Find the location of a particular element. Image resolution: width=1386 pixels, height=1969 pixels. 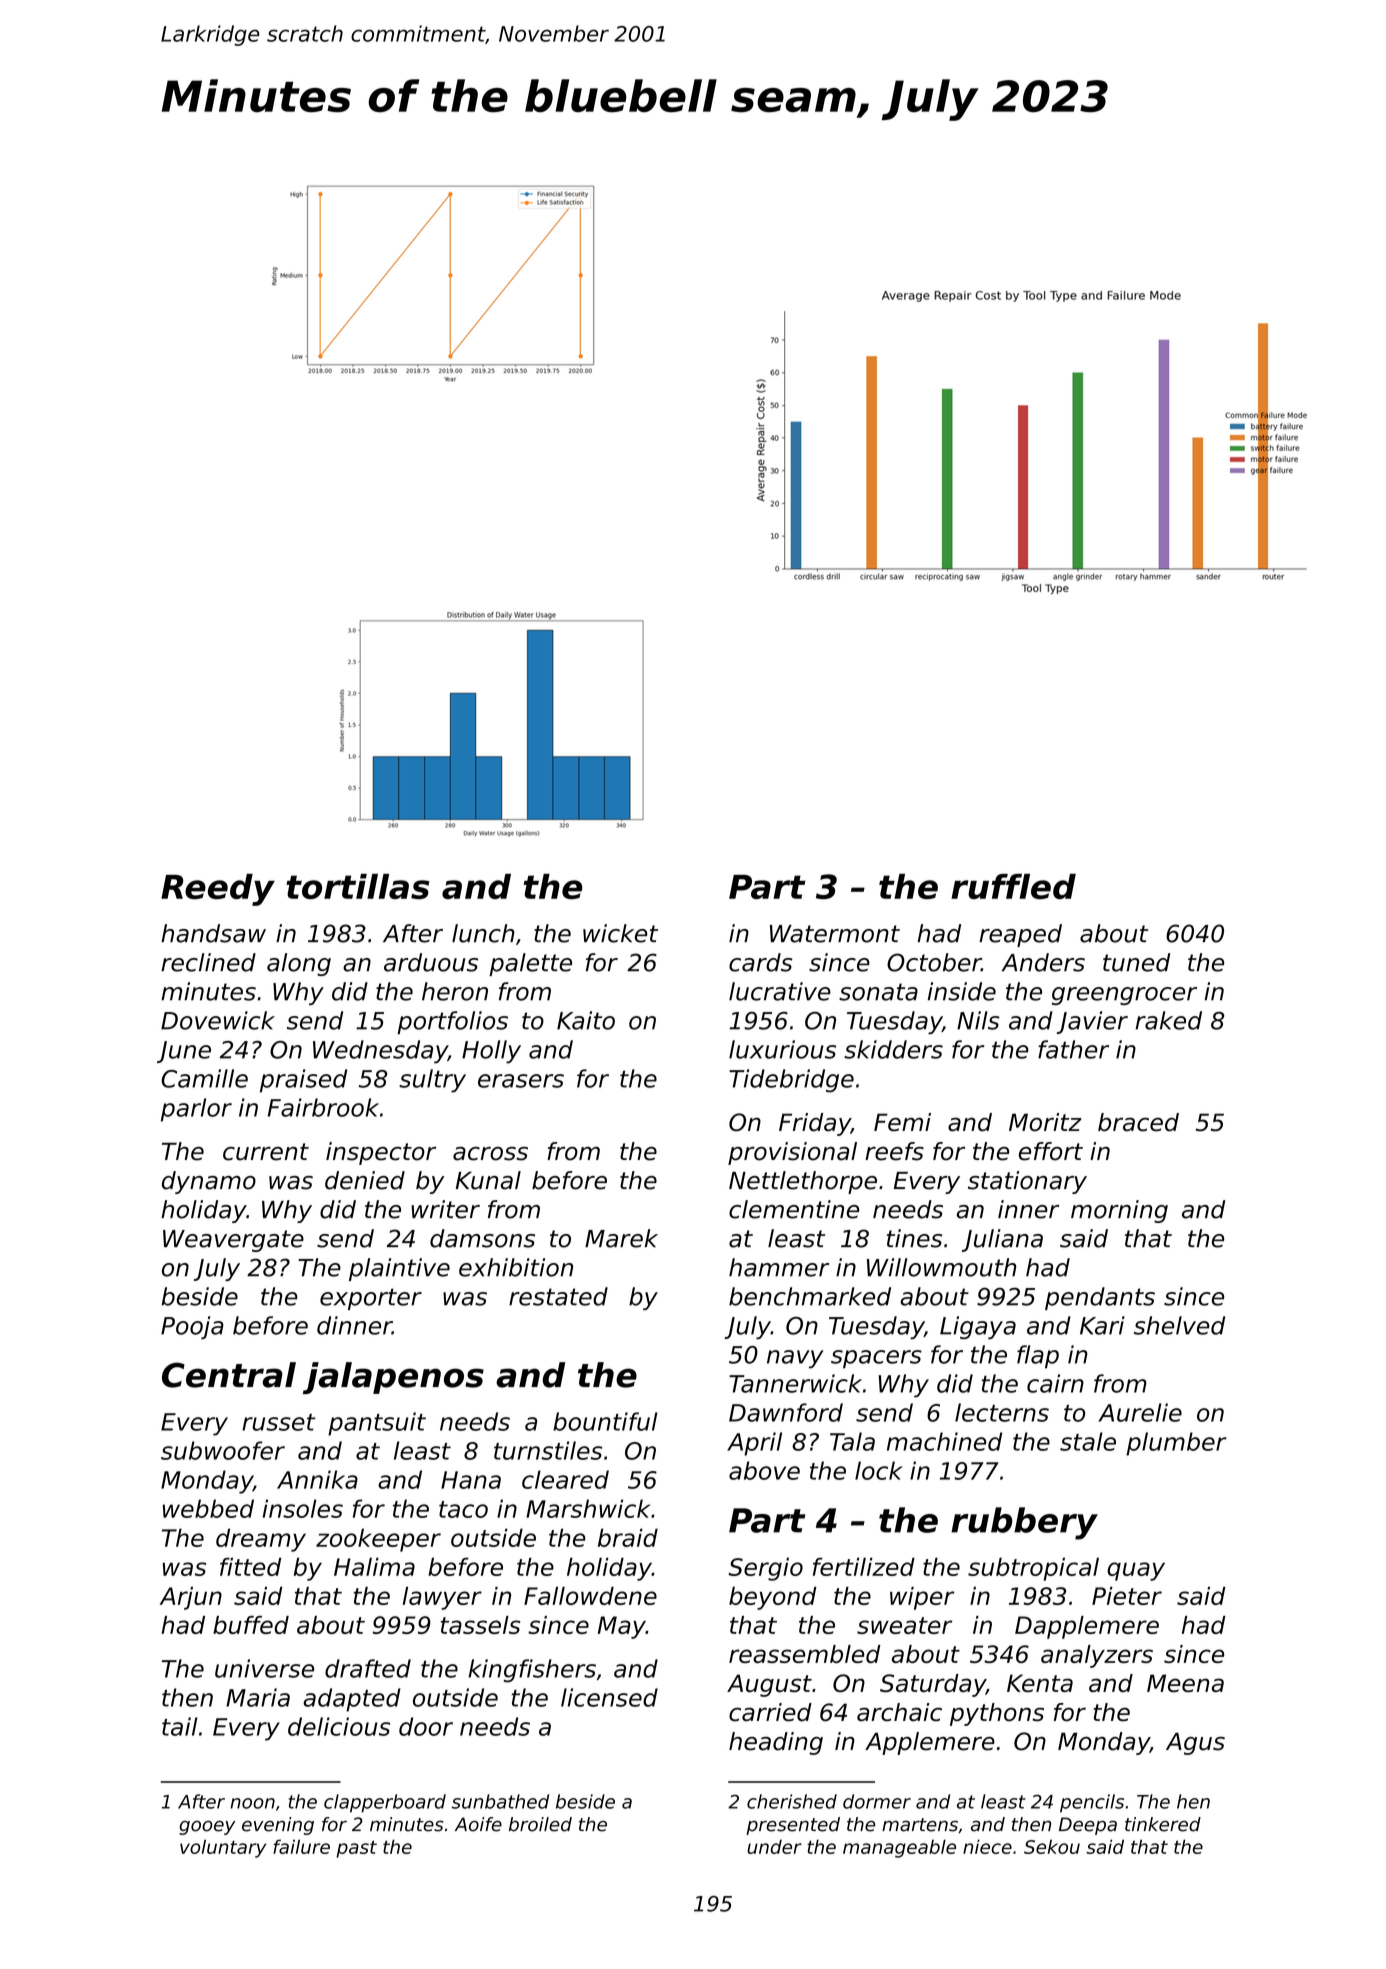

ruffled is located at coordinates (1013, 886).
